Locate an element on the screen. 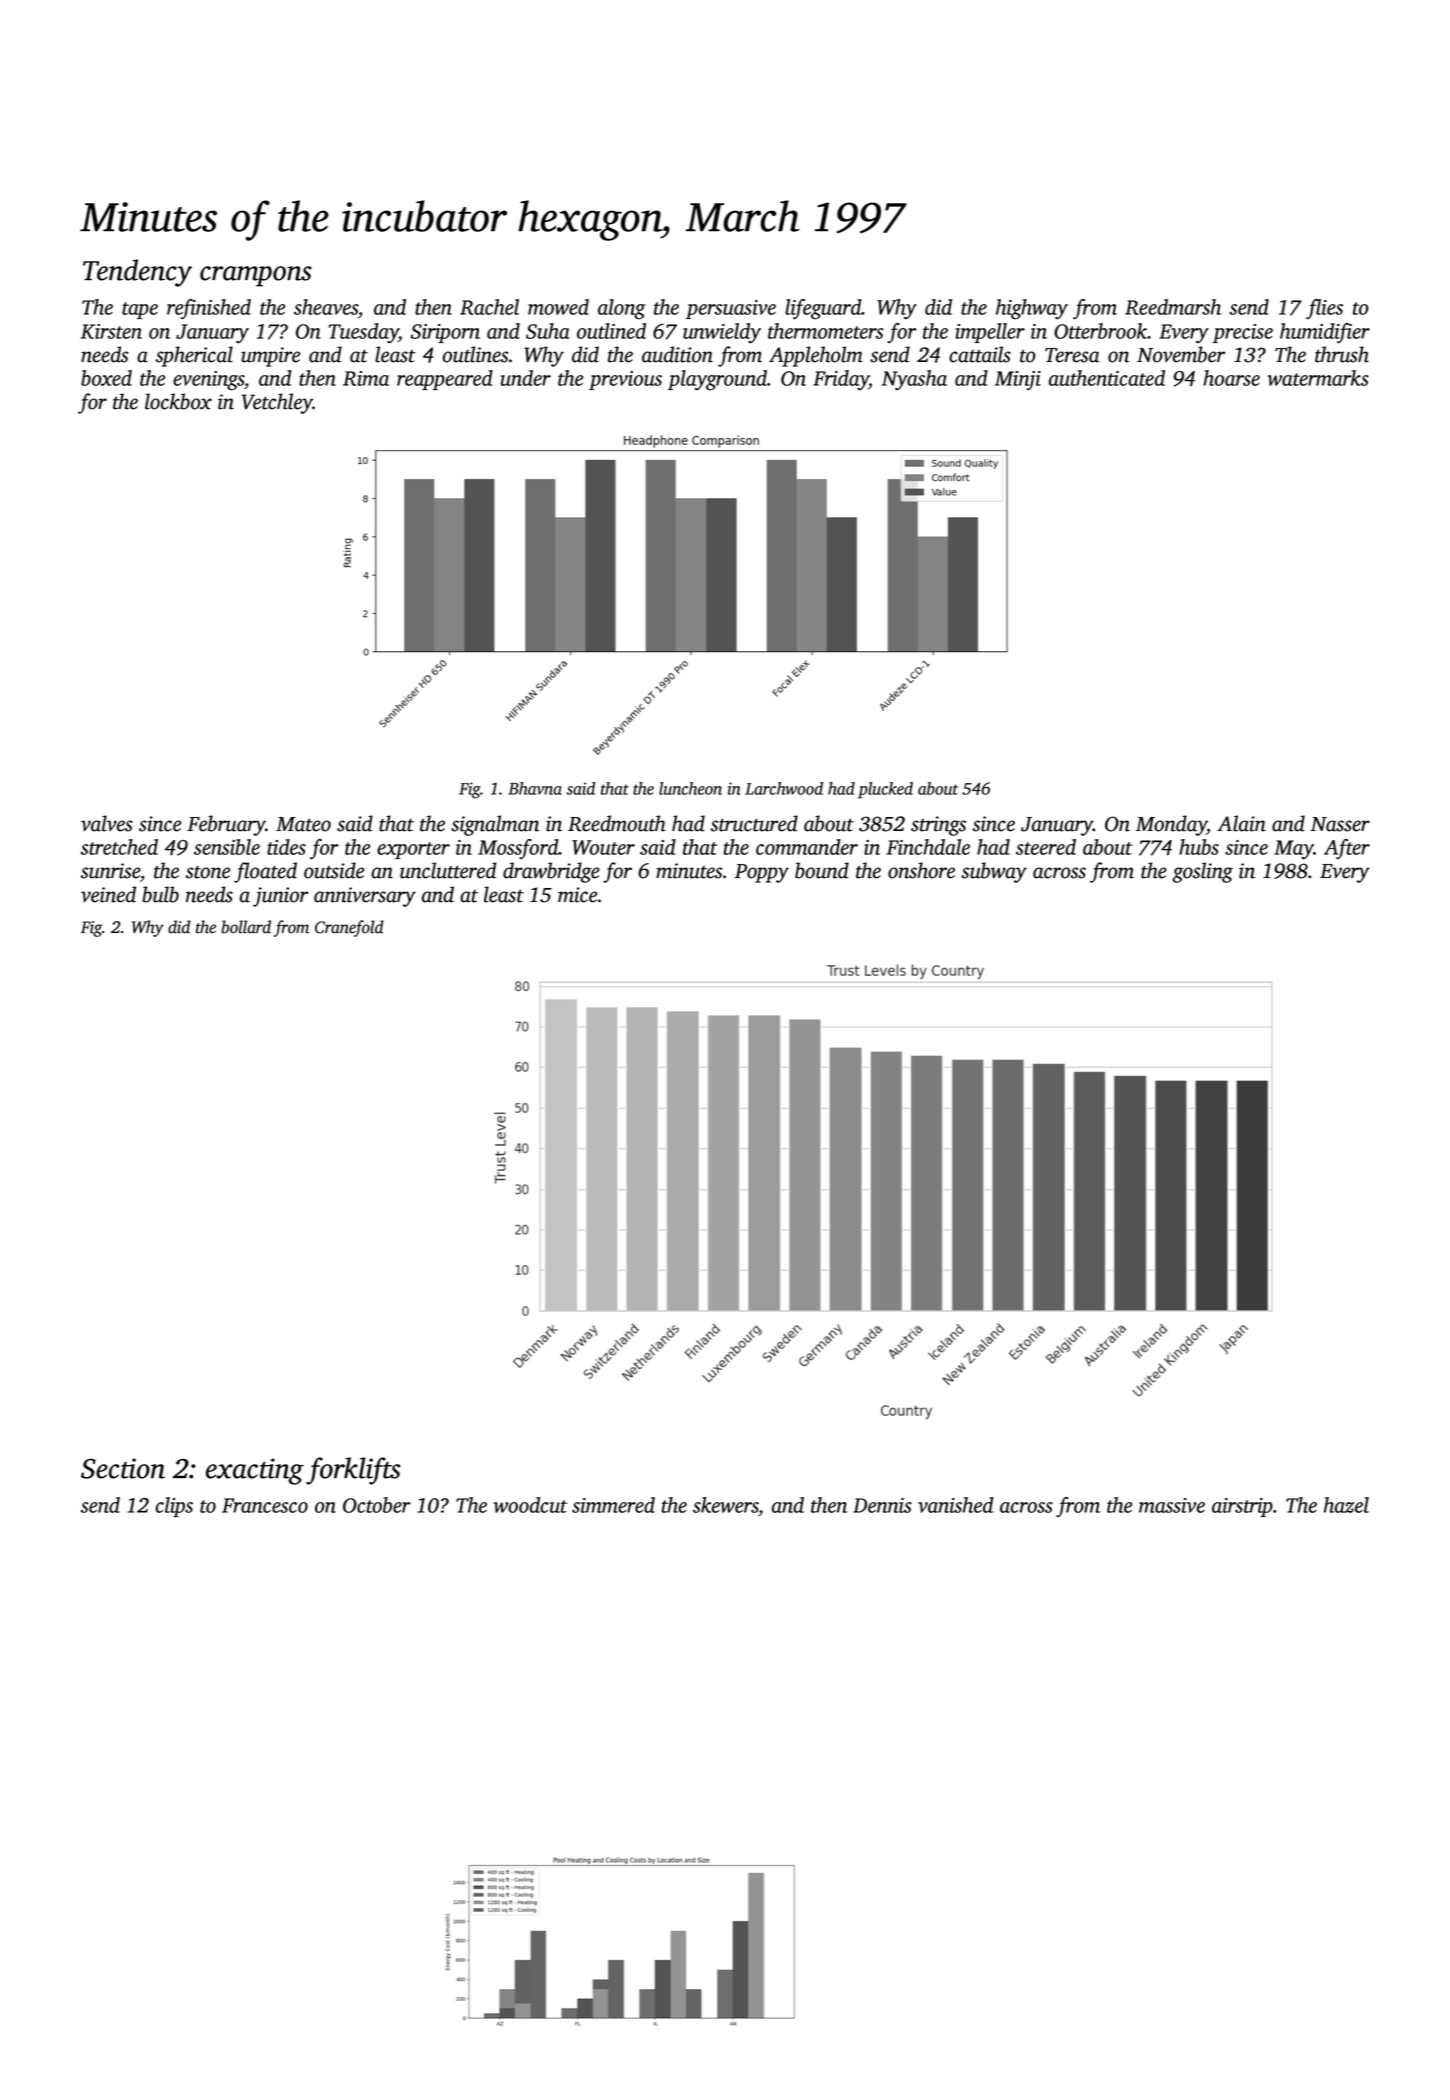 This screenshot has width=1450, height=2100. highway is located at coordinates (1032, 309).
